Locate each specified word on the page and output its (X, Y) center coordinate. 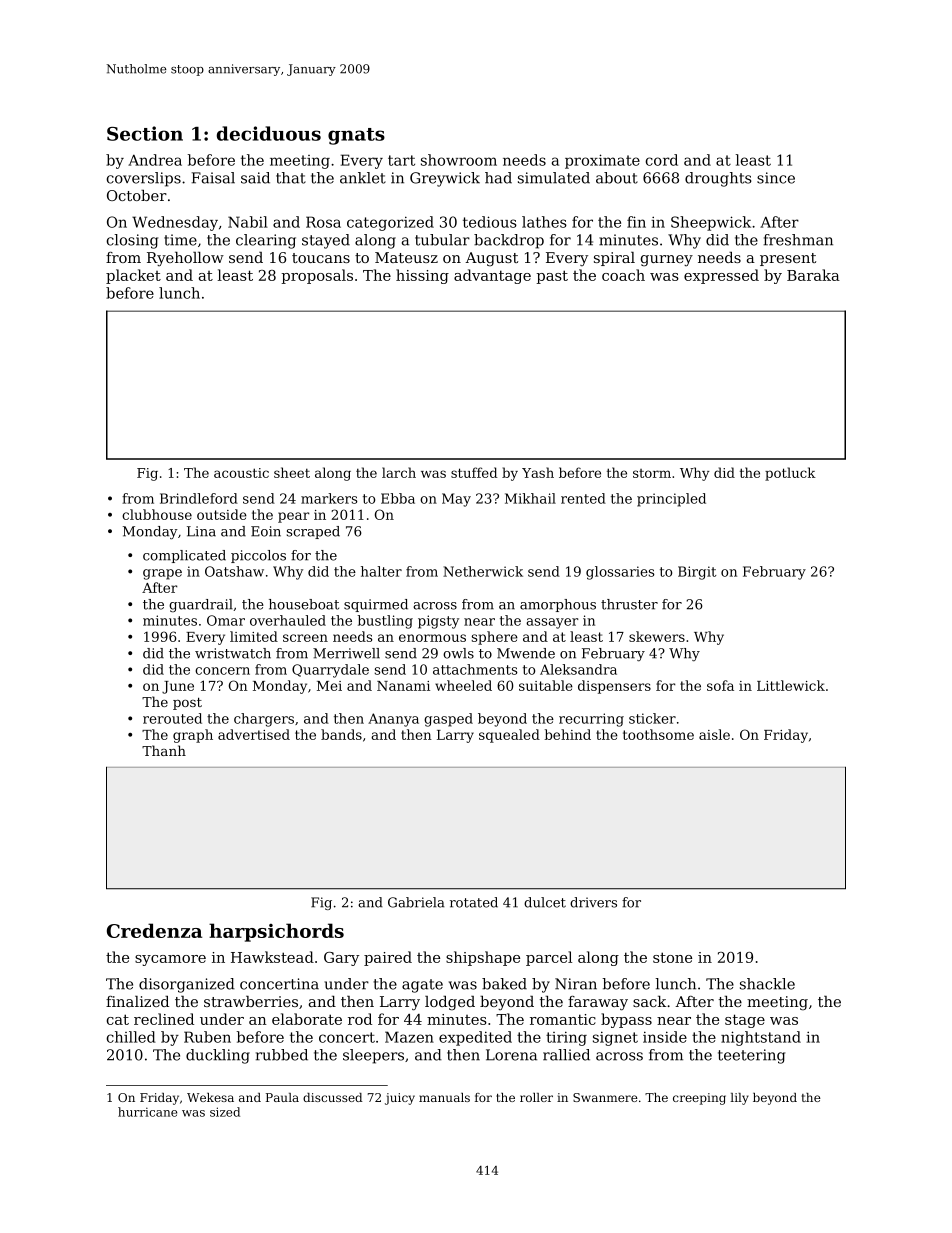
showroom (459, 160)
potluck (790, 474)
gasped (448, 720)
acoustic (241, 473)
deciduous (269, 133)
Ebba (398, 498)
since (776, 178)
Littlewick (791, 685)
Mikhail (530, 498)
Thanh (164, 750)
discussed (333, 1097)
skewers (657, 636)
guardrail (201, 606)
